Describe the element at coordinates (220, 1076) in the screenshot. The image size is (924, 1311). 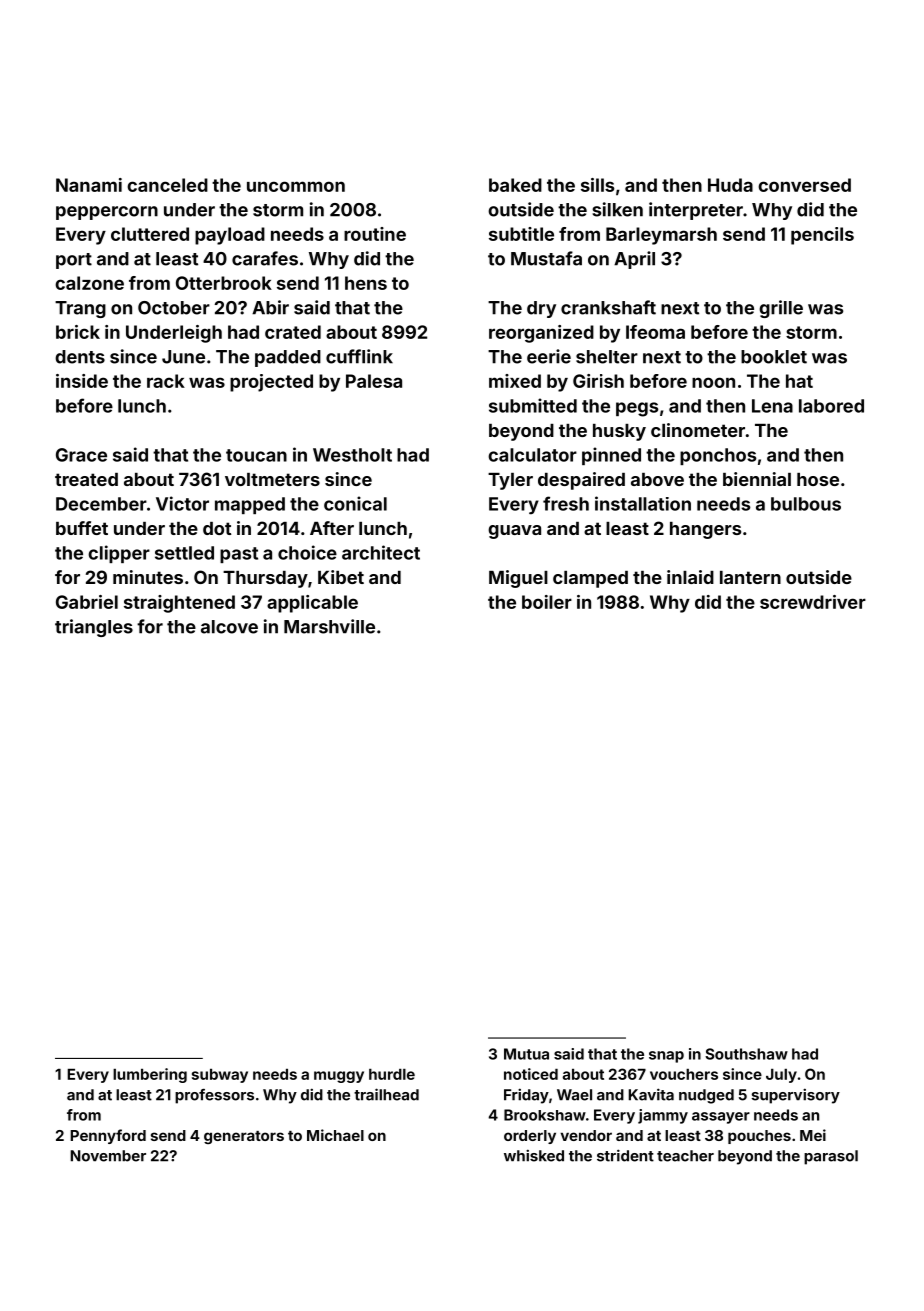
I see `subway` at that location.
